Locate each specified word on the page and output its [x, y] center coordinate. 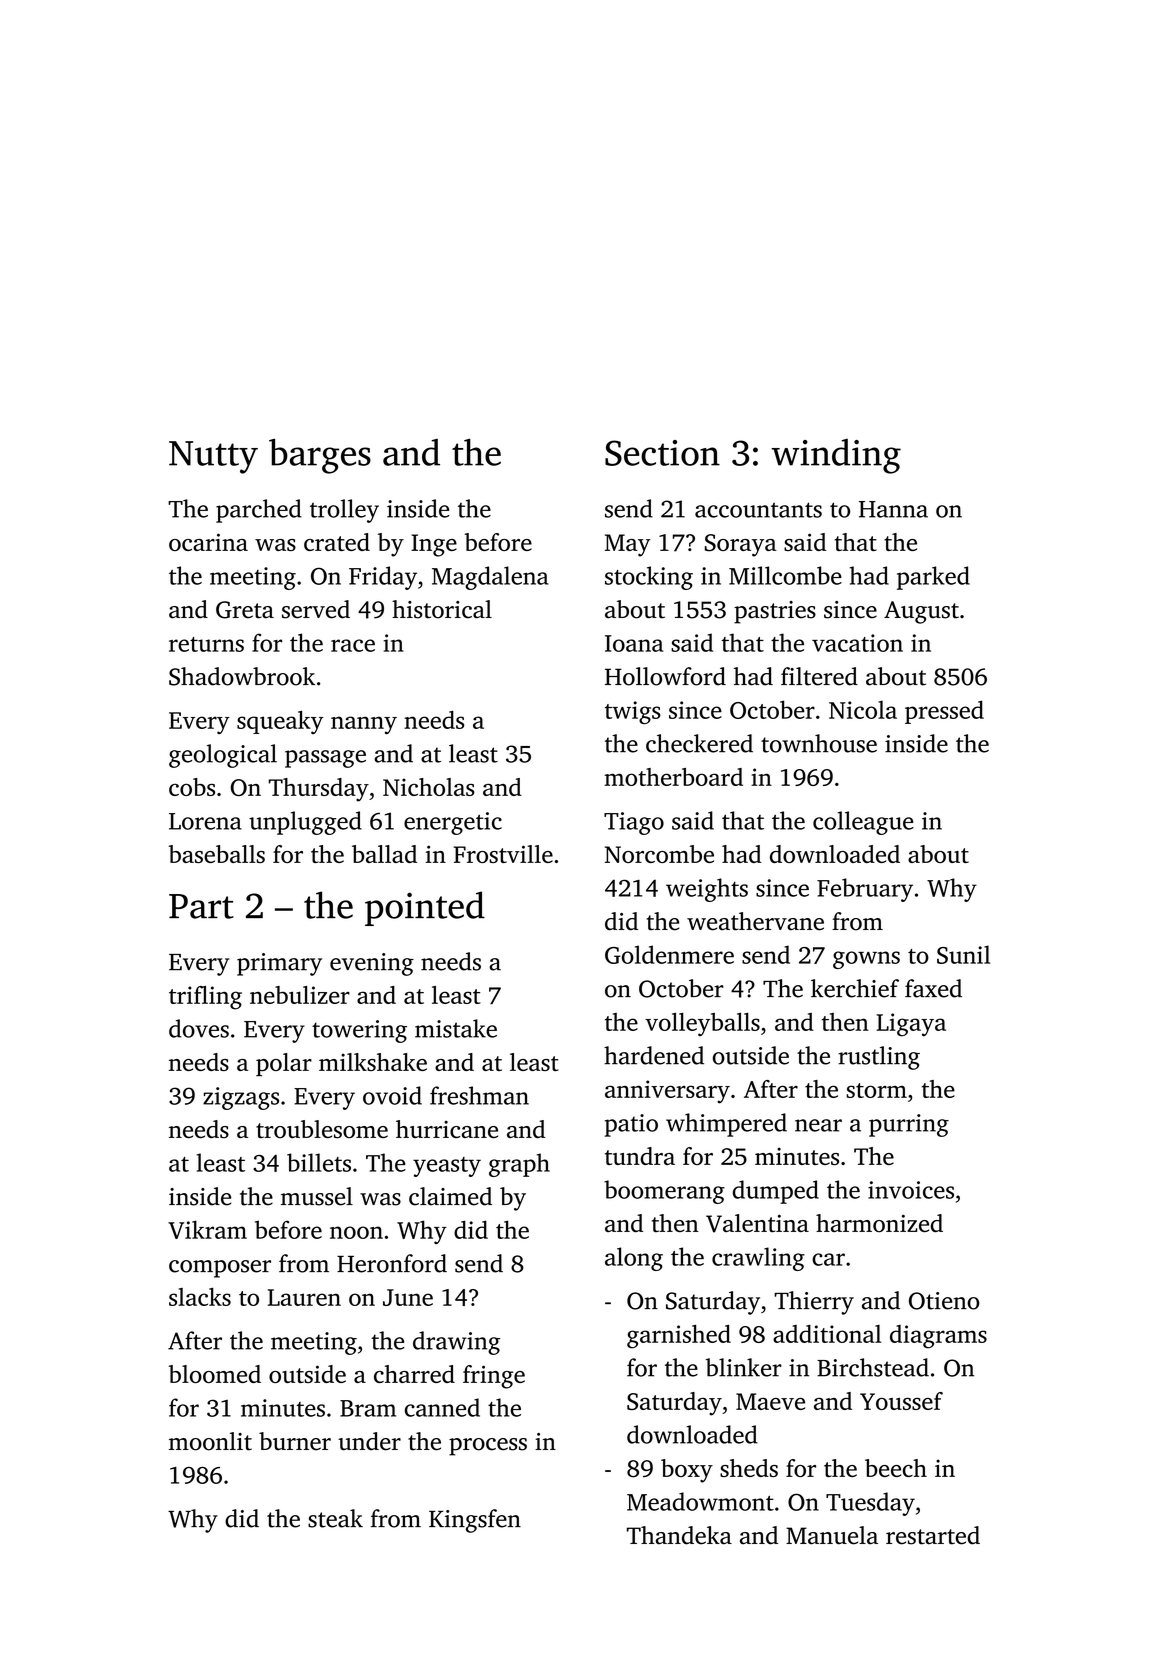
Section [662, 453]
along [634, 1259]
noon [356, 1232]
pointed [425, 908]
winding [836, 456]
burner [295, 1441]
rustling [879, 1058]
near [818, 1125]
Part [201, 906]
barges [320, 456]
